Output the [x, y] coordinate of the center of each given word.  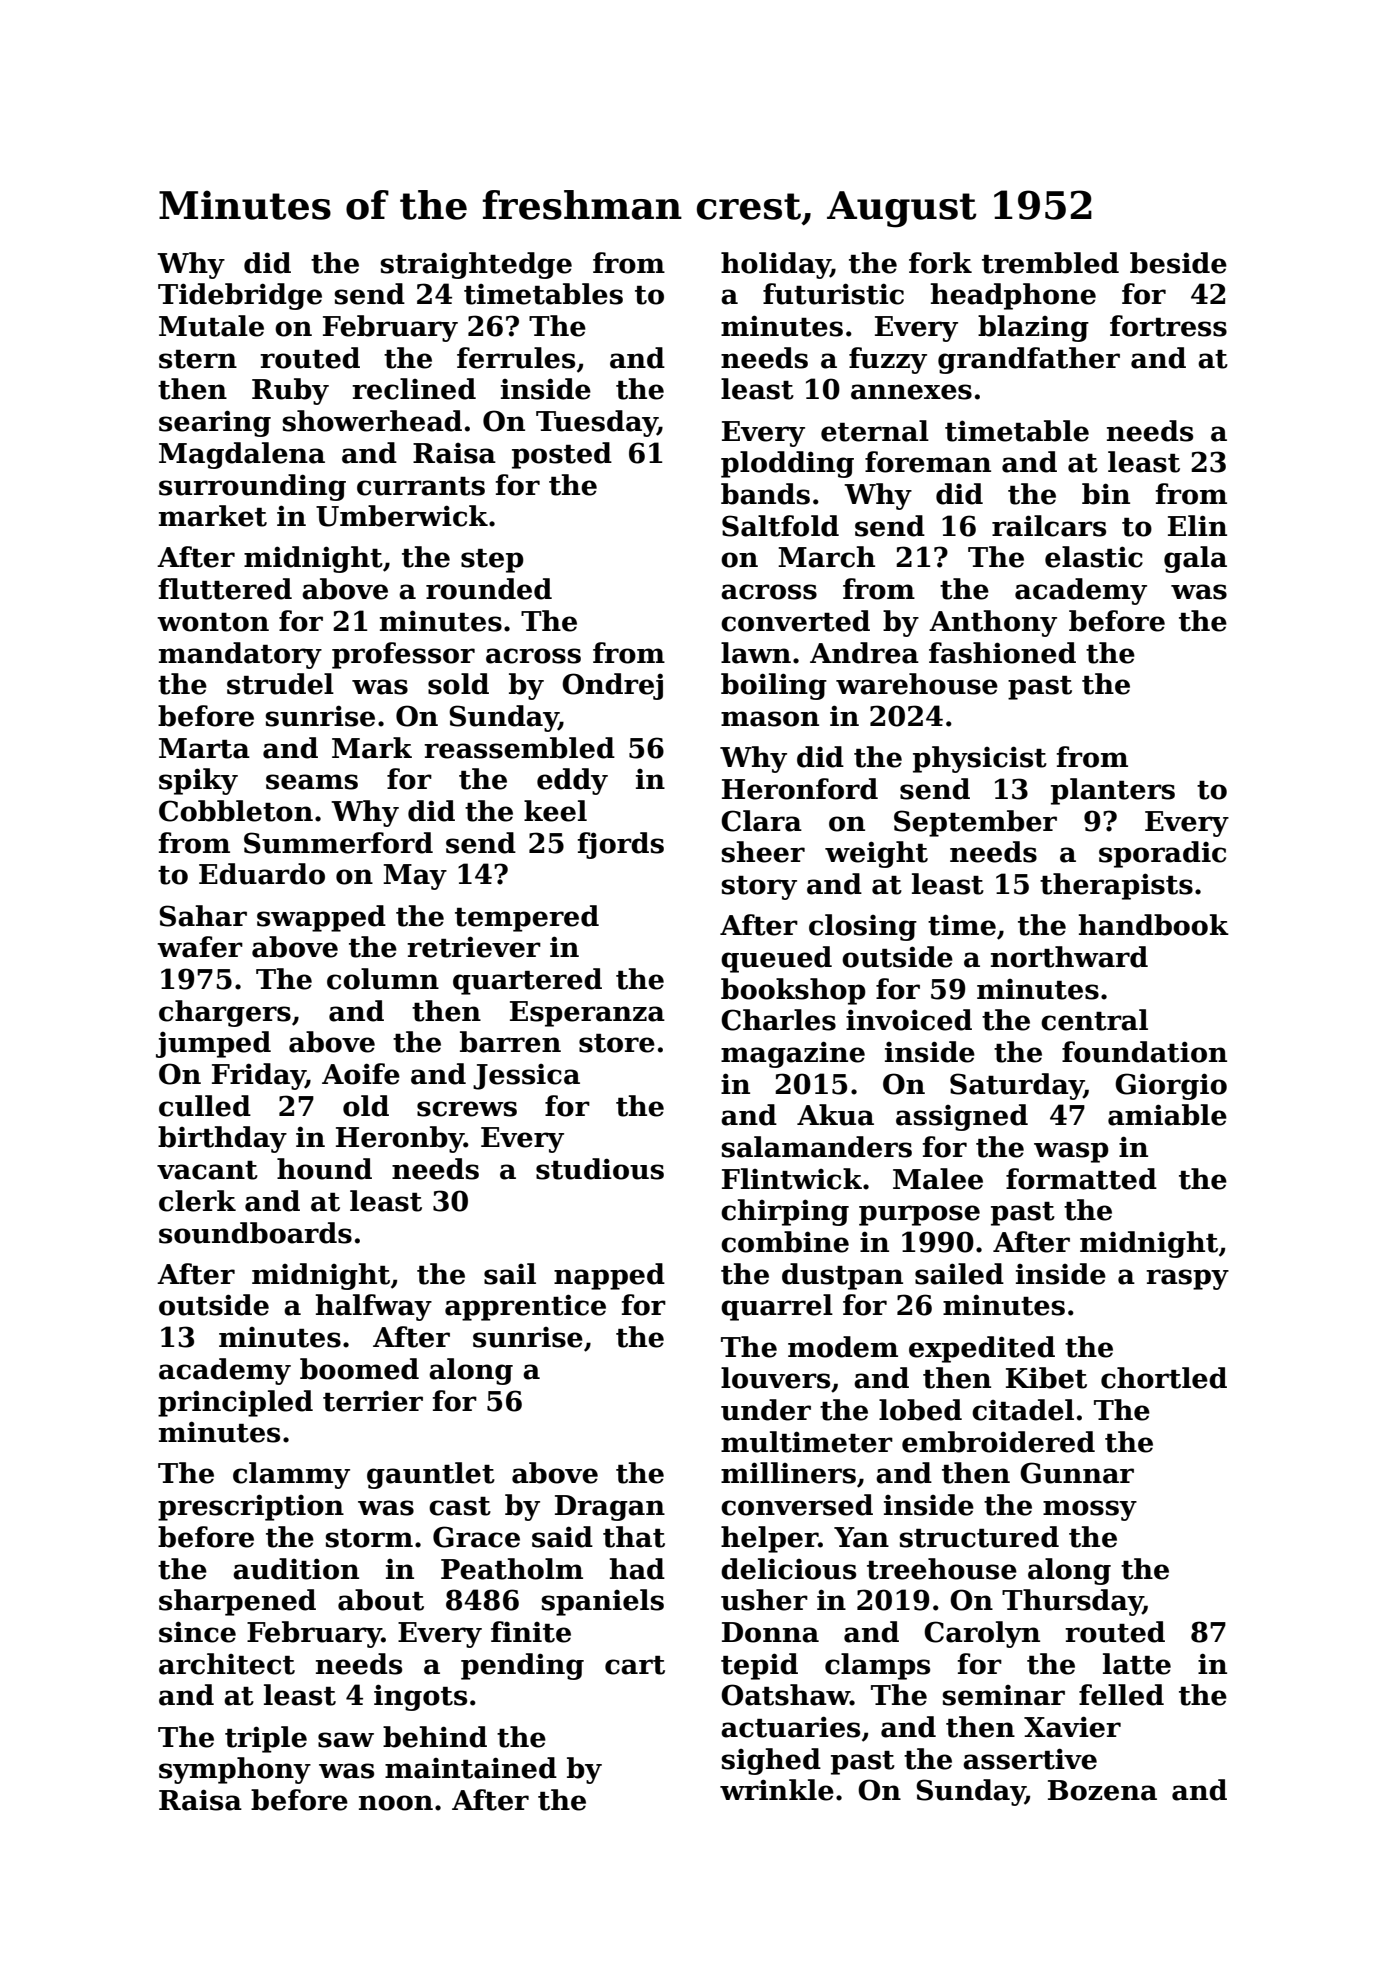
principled [235, 1403]
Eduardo [262, 874]
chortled [1164, 1378]
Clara [761, 821]
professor [403, 655]
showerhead [372, 421]
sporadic [1162, 854]
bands [765, 494]
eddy [572, 781]
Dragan [610, 1508]
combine [785, 1242]
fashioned [1002, 653]
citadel [1023, 1410]
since [197, 1632]
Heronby [400, 1139]
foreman [928, 462]
